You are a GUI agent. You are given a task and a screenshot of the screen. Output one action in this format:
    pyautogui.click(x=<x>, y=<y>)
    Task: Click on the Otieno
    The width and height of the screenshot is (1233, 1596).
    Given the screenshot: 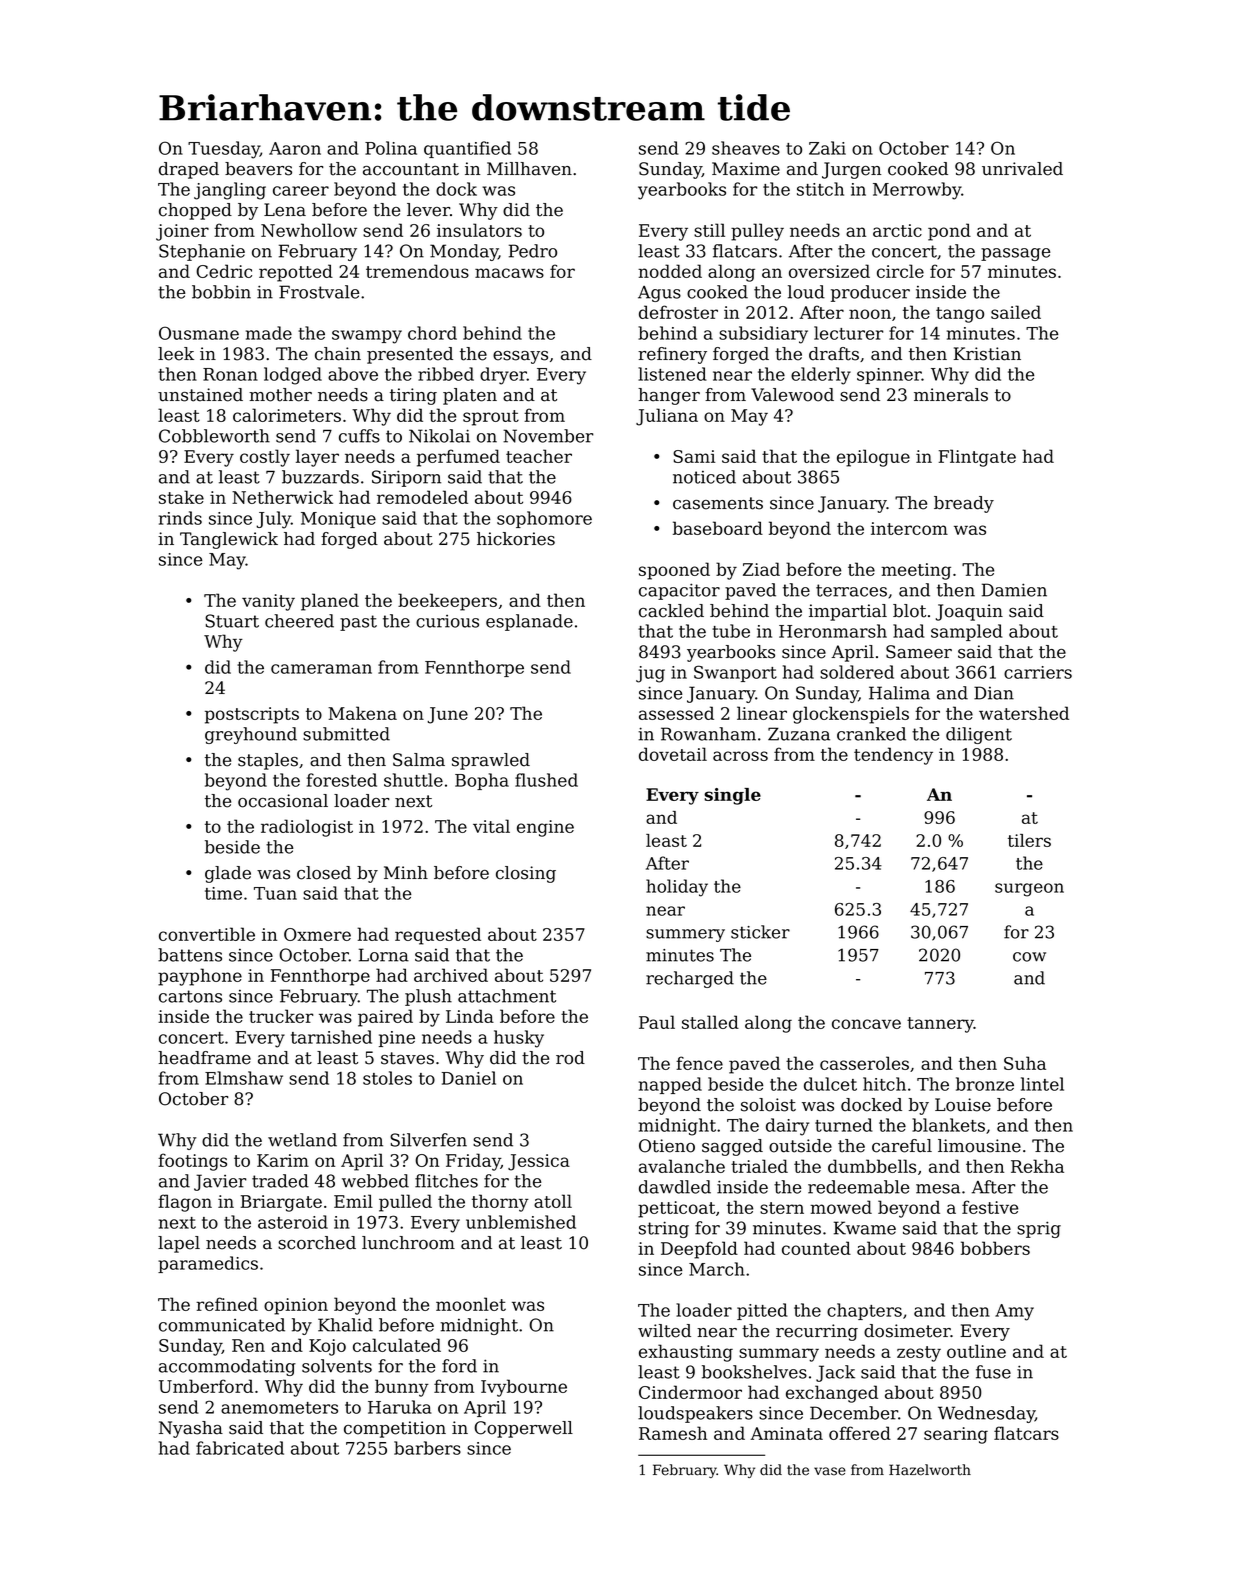 What is the action you would take?
    pyautogui.click(x=667, y=1146)
